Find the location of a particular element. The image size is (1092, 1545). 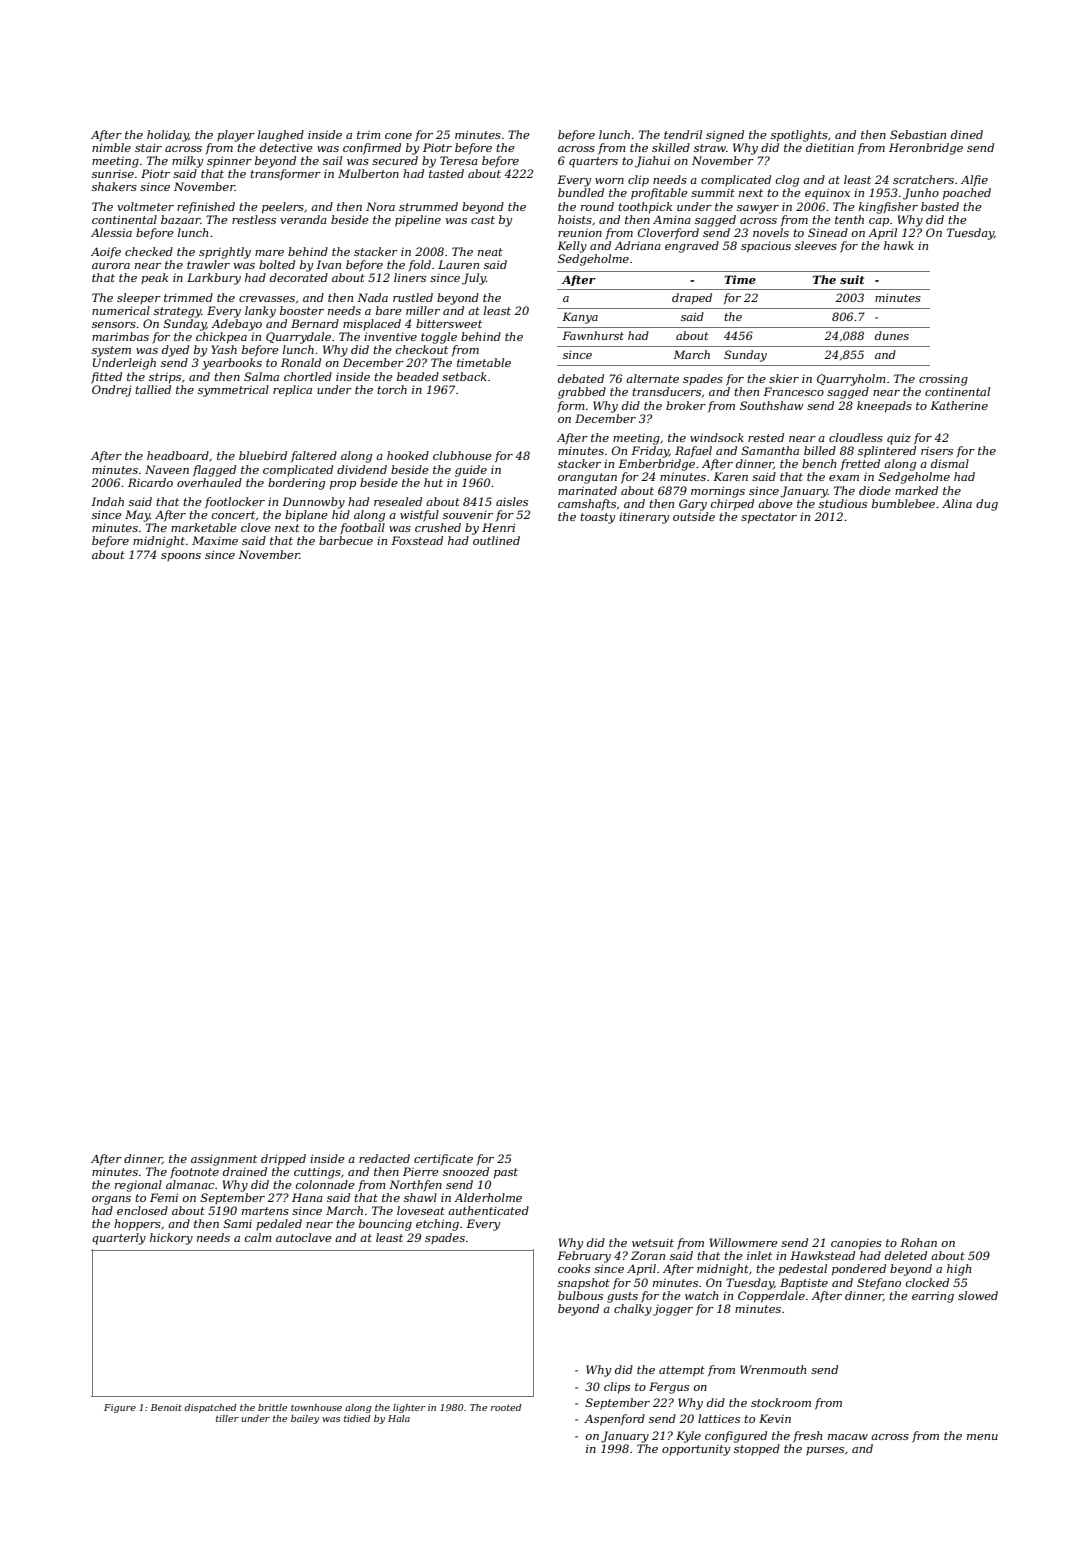

detective is located at coordinates (286, 147).
